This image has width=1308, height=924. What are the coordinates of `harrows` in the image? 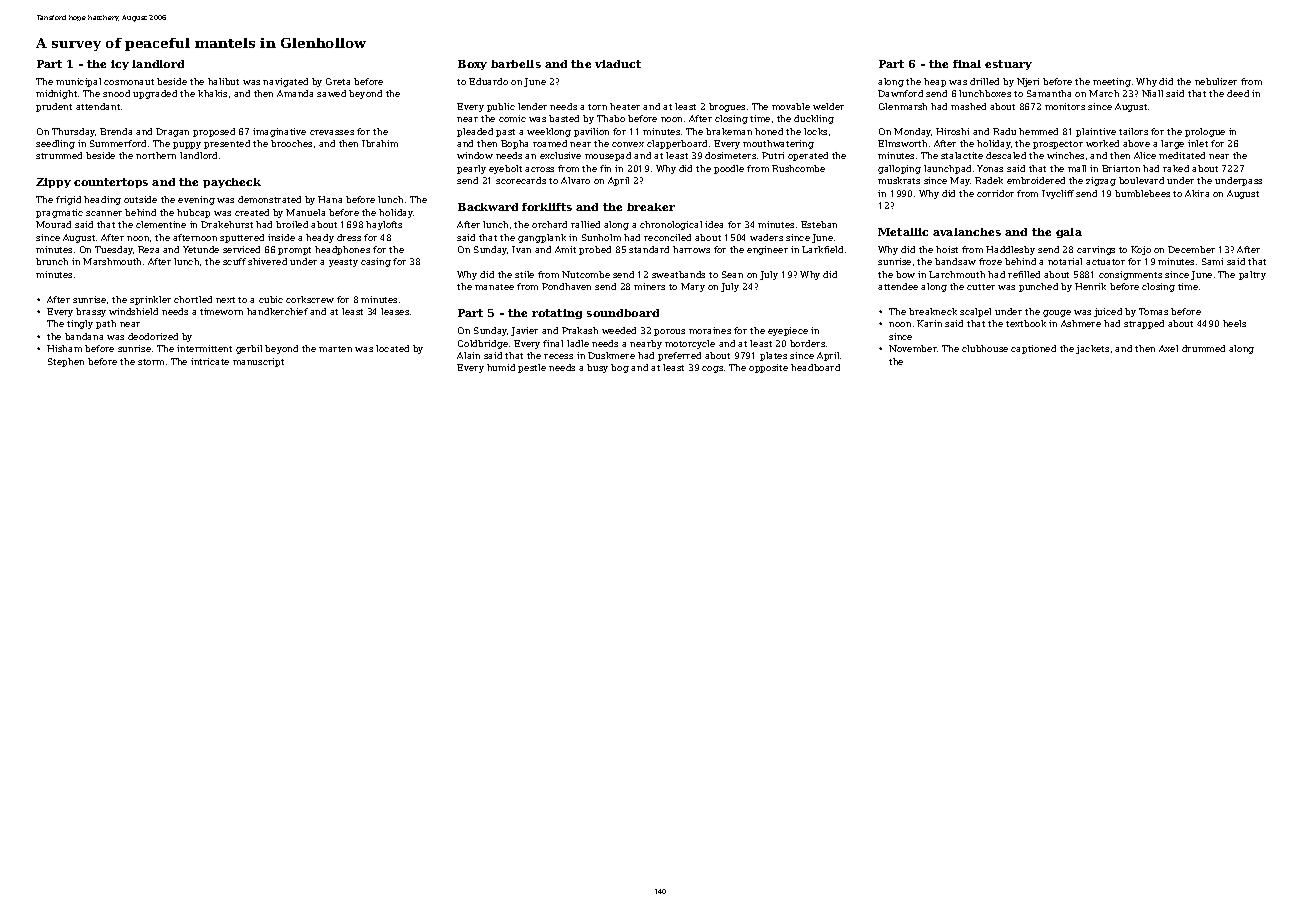 It's located at (691, 249).
